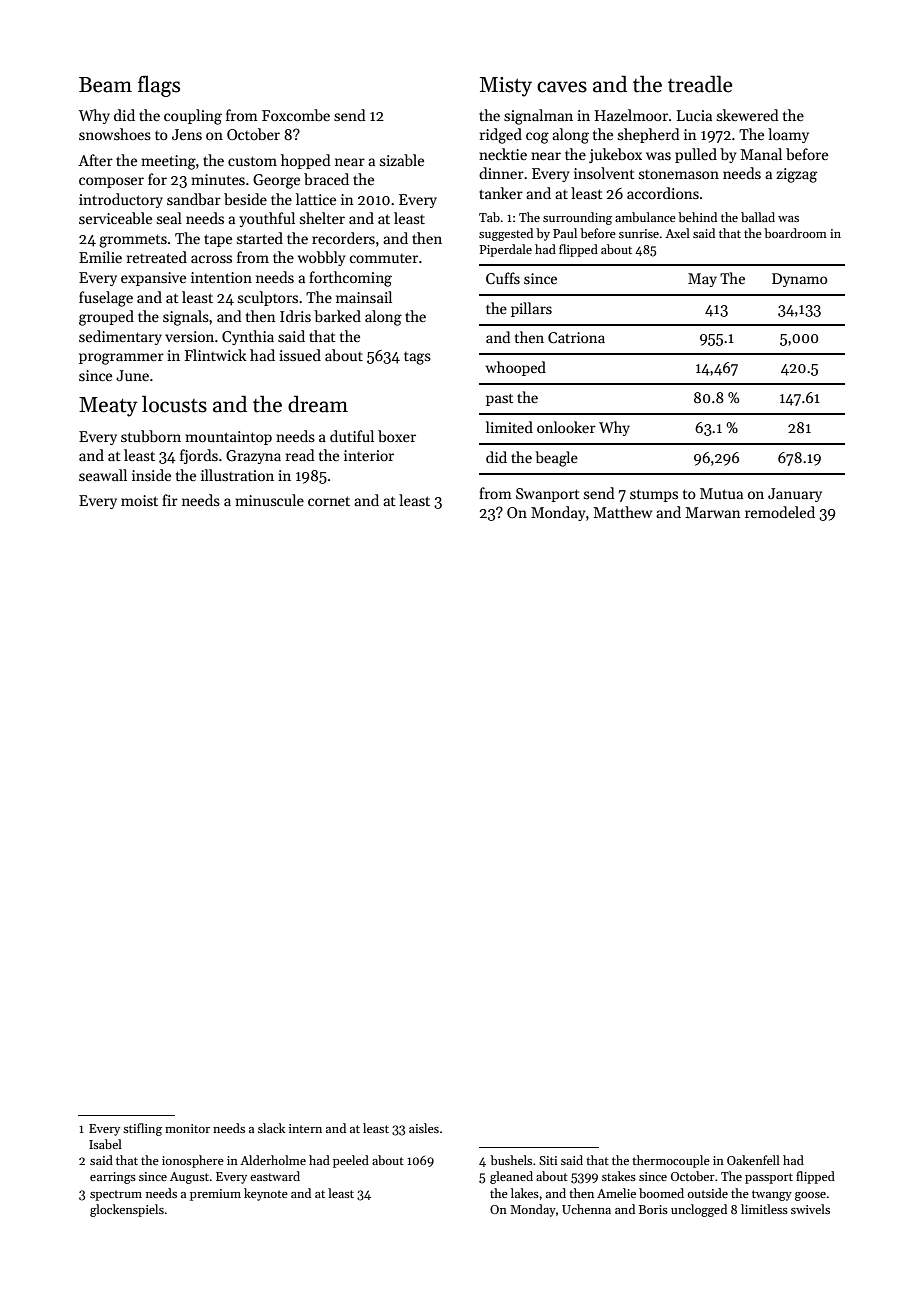 The width and height of the screenshot is (924, 1308). Describe the element at coordinates (713, 512) in the screenshot. I see `Marwan` at that location.
